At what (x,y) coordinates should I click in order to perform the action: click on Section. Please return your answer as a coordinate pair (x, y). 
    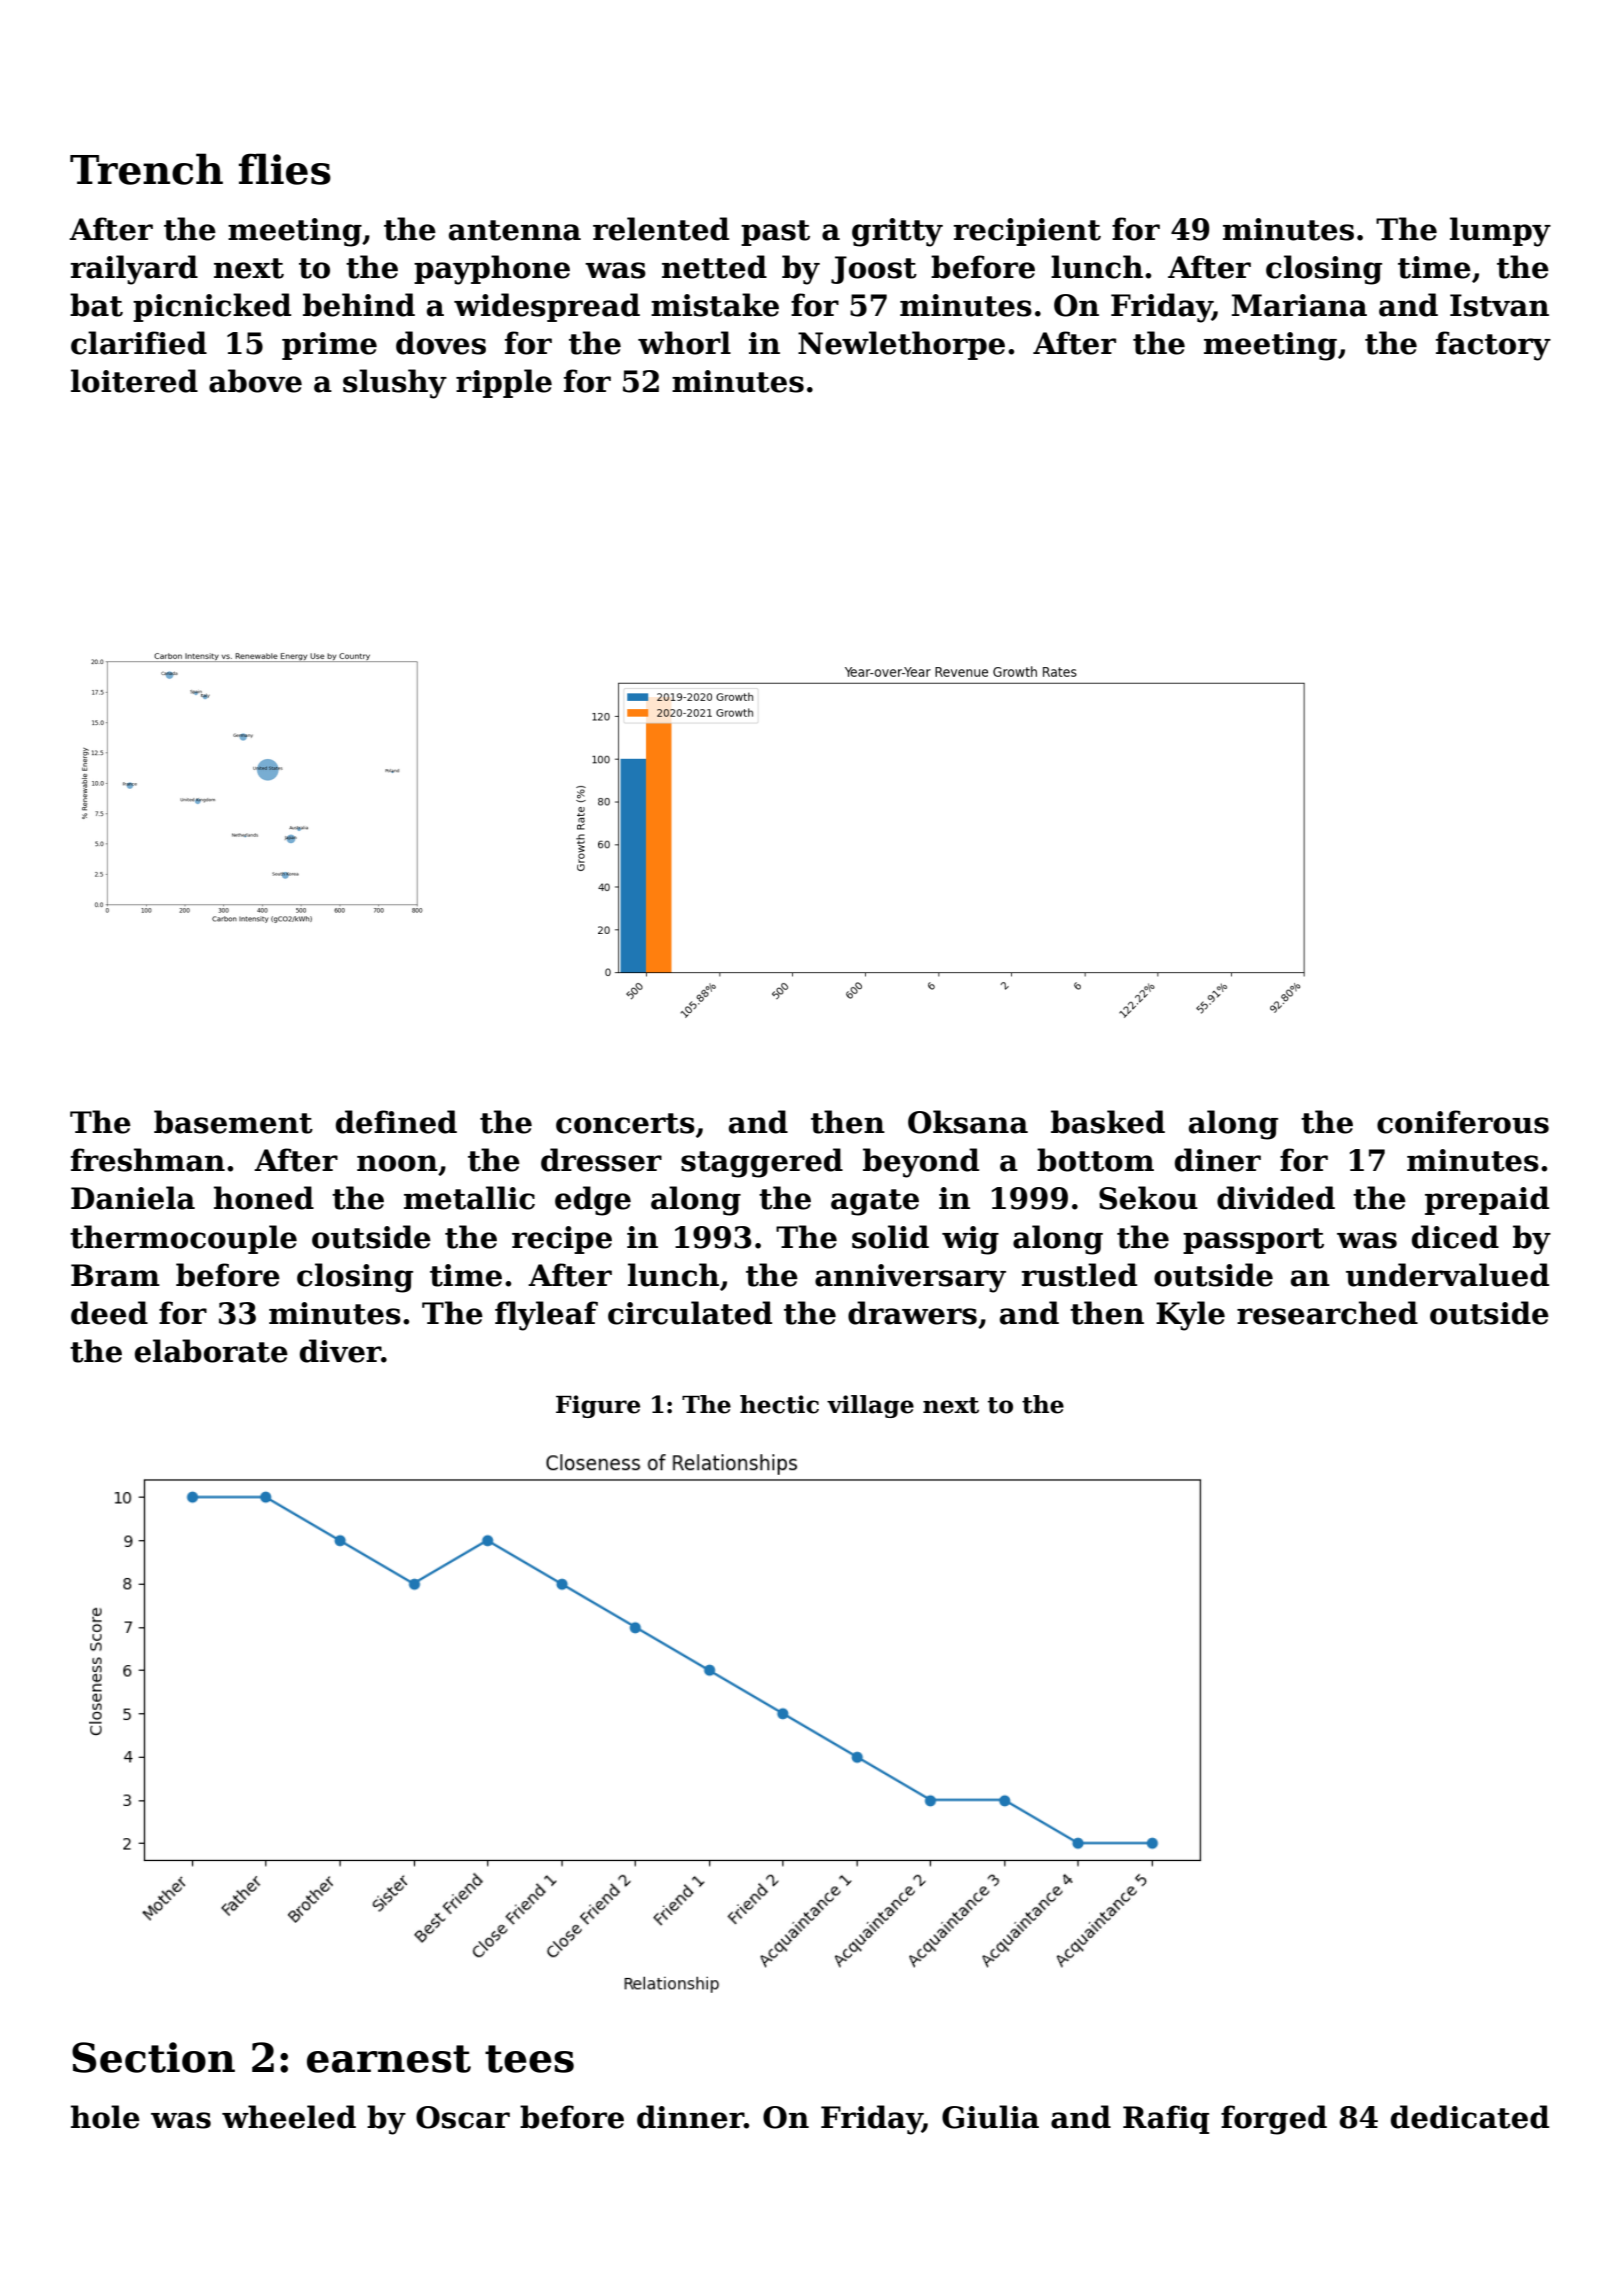
    Looking at the image, I should click on (153, 2057).
